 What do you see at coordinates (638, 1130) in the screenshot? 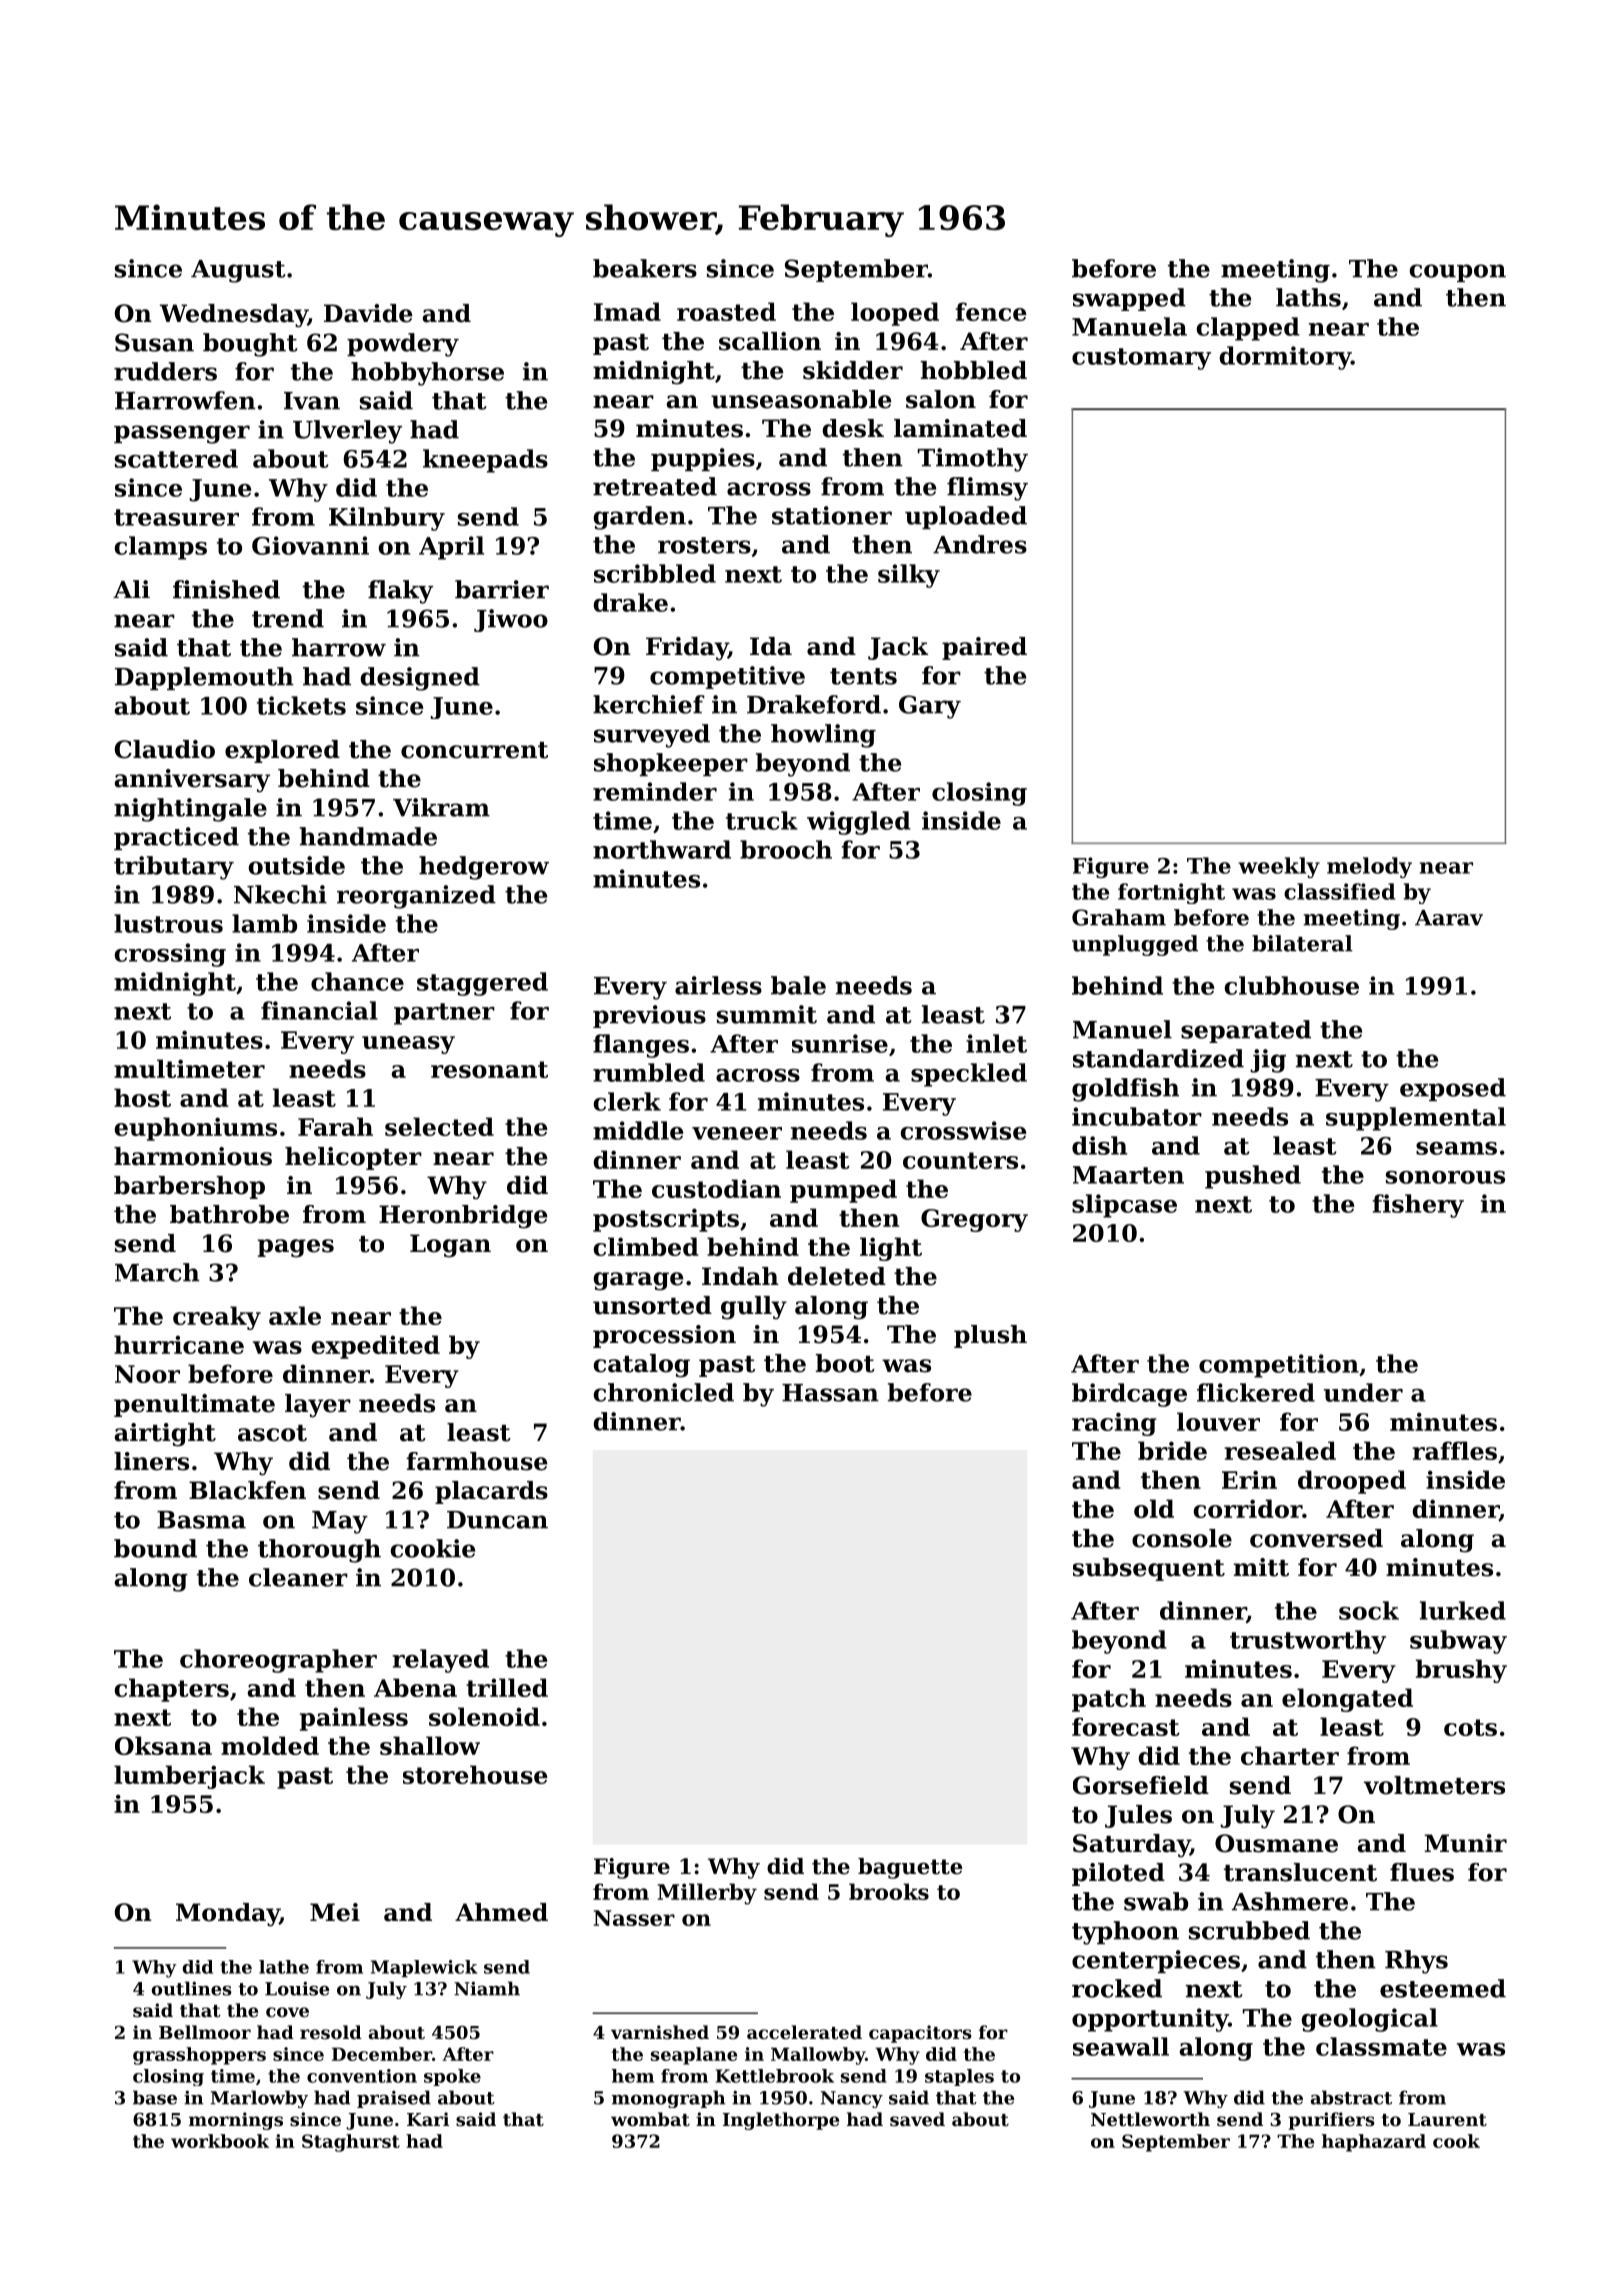
I see `middle` at bounding box center [638, 1130].
